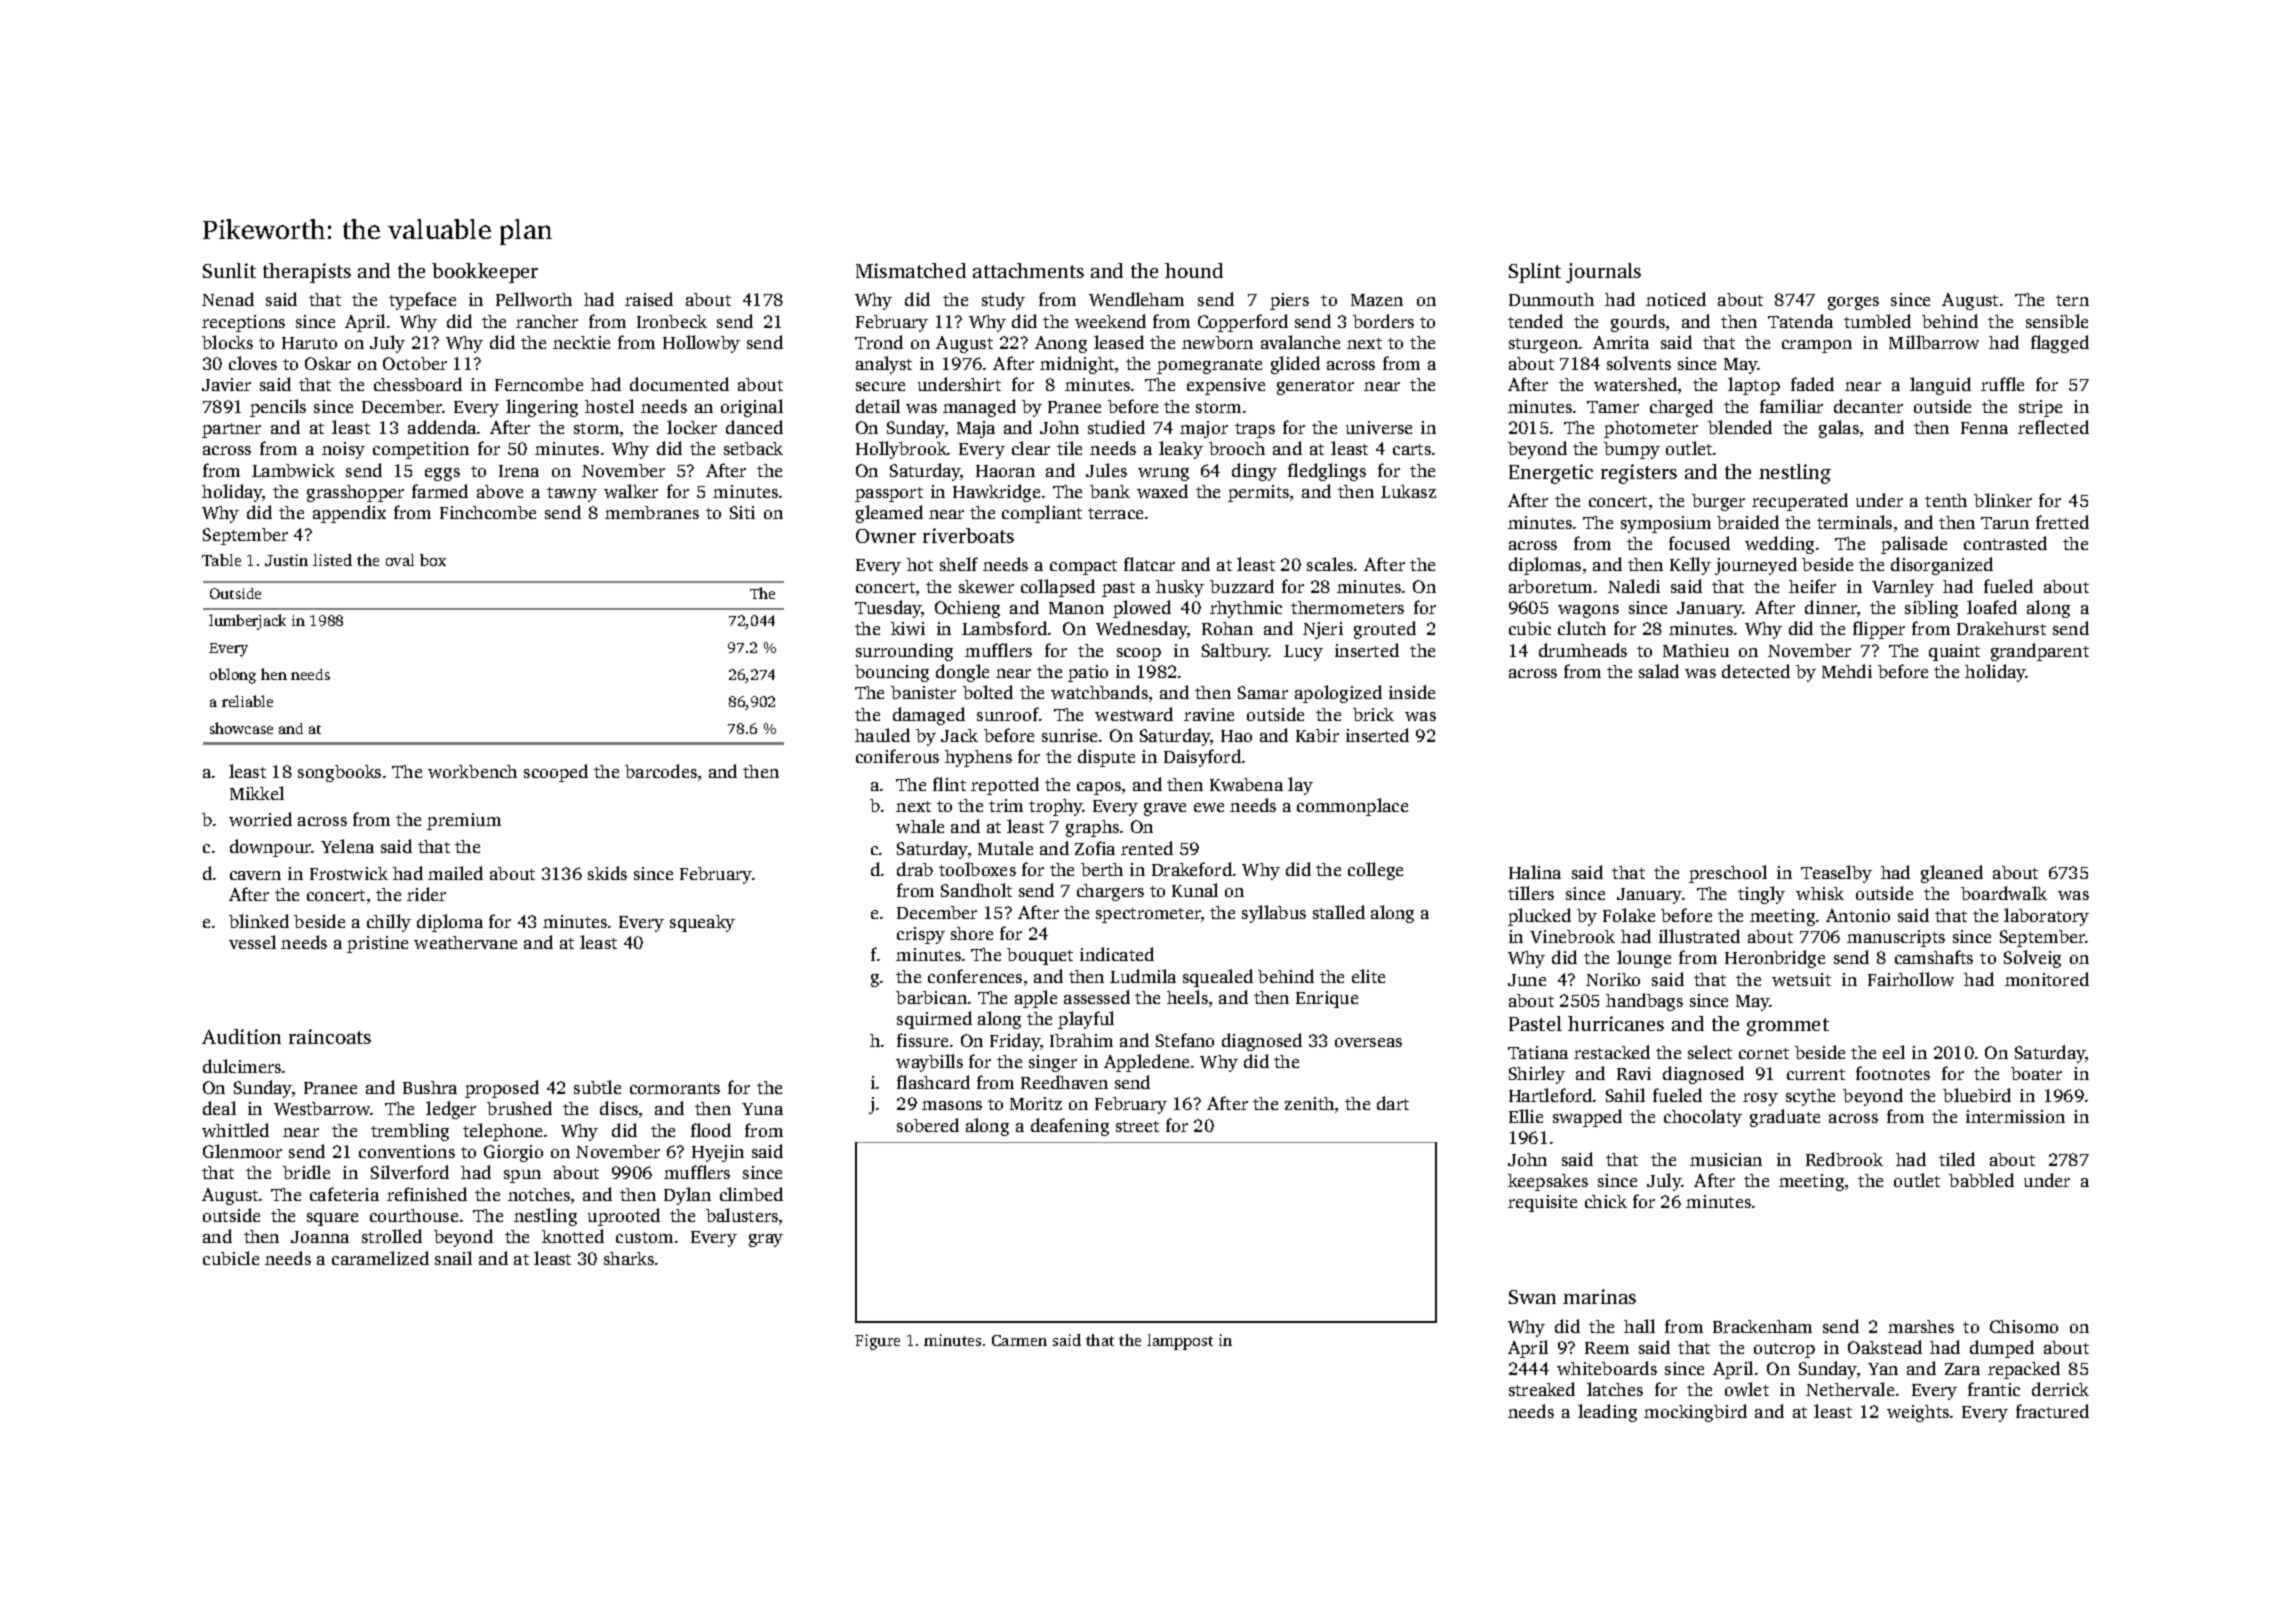 The image size is (2292, 1620). I want to click on carts, so click(1412, 449).
